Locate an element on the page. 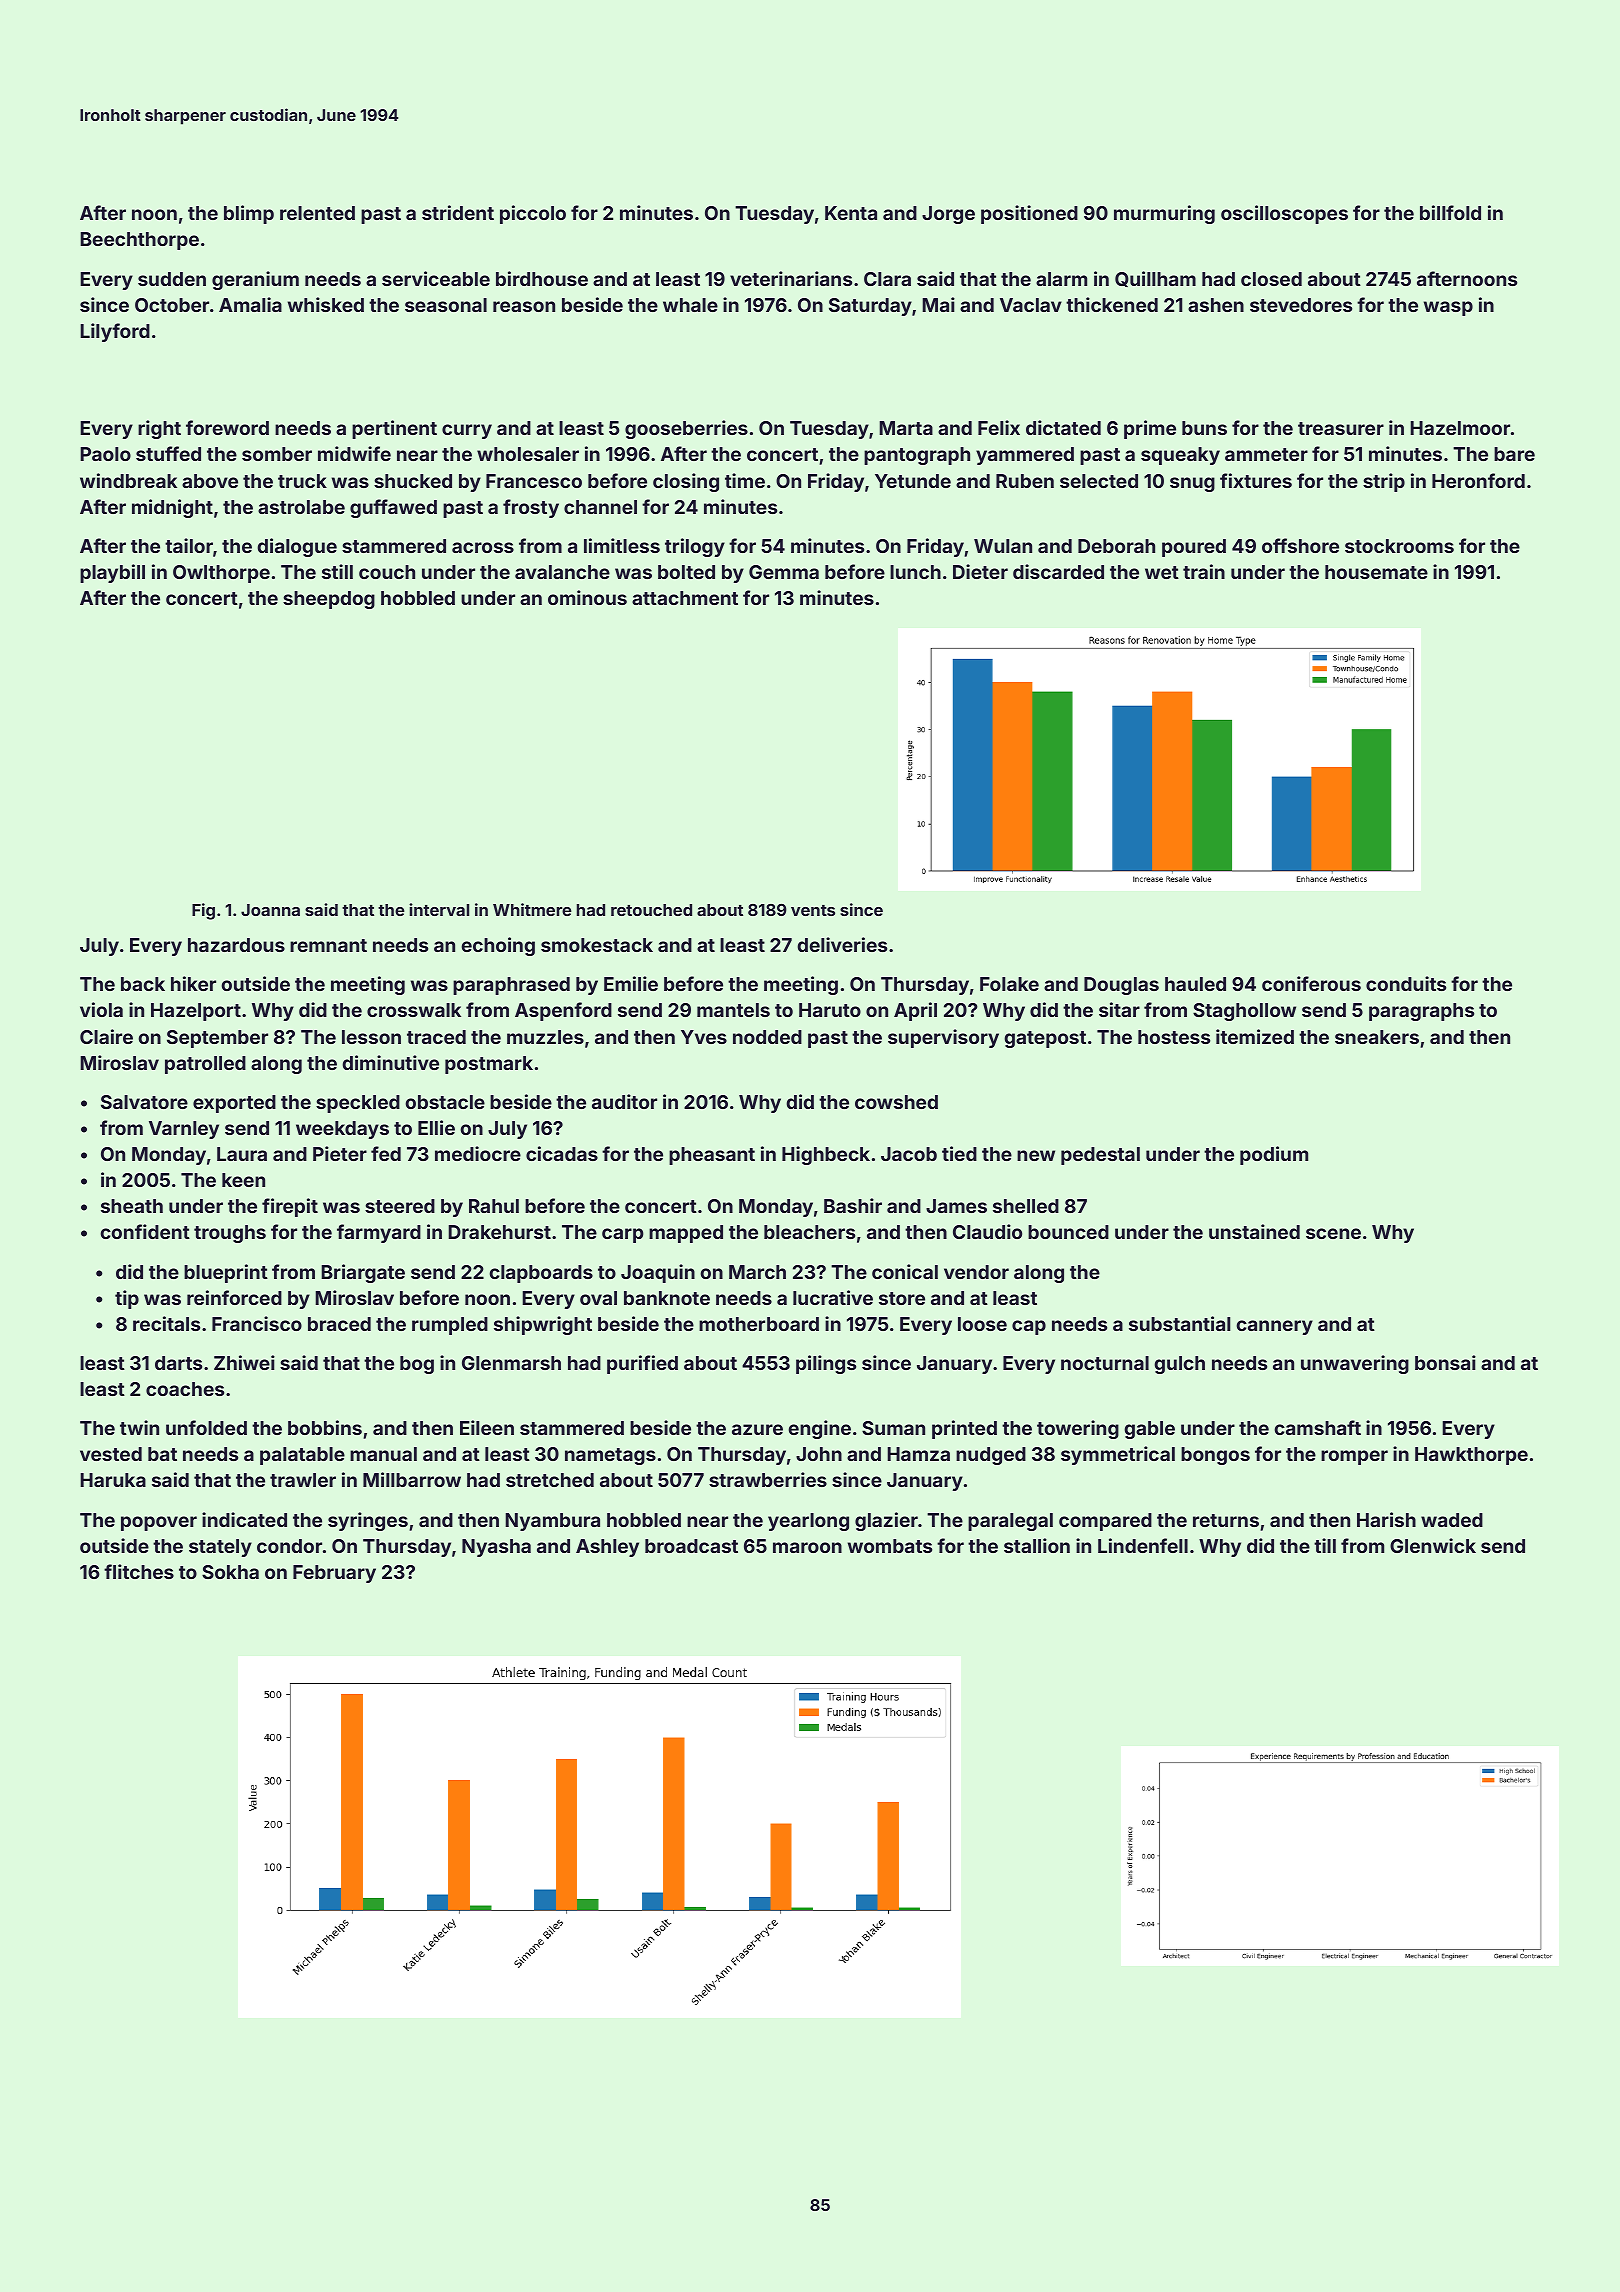 The width and height of the image is (1620, 2292). darts is located at coordinates (178, 1363).
